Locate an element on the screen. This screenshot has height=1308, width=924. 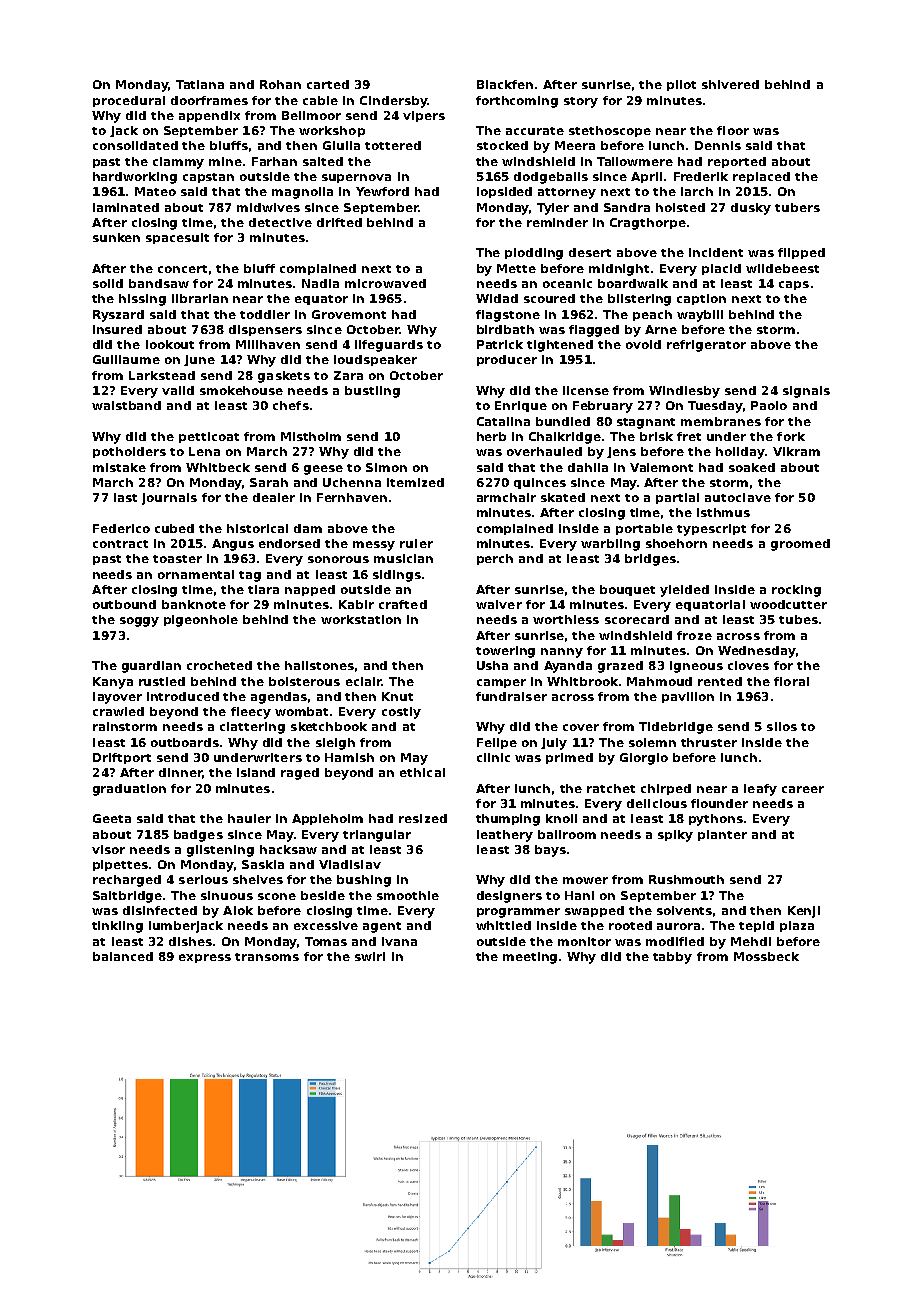
hardworking is located at coordinates (135, 178).
